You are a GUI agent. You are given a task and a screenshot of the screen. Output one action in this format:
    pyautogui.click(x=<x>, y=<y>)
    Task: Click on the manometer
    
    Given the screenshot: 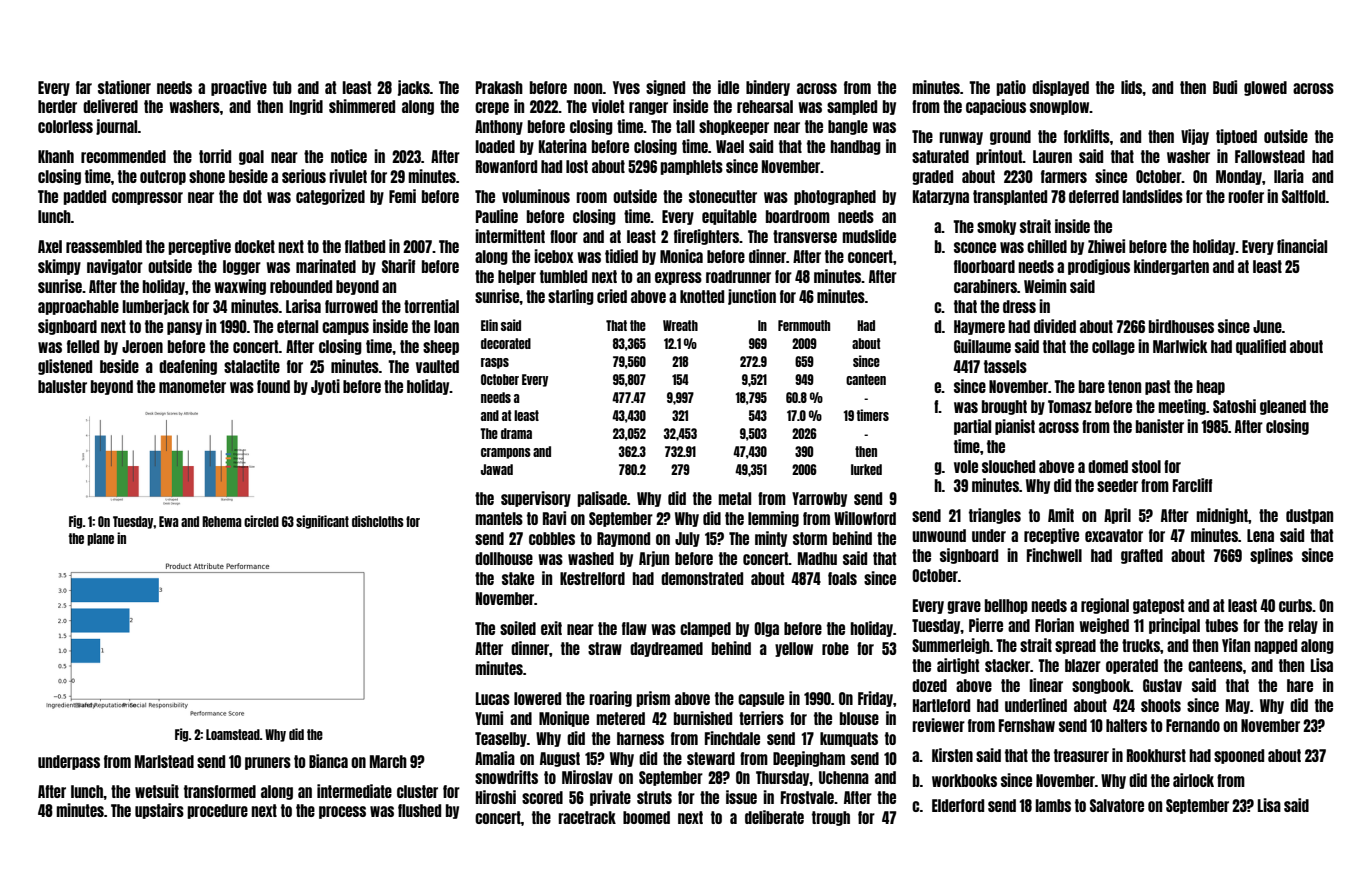 What is the action you would take?
    pyautogui.click(x=192, y=386)
